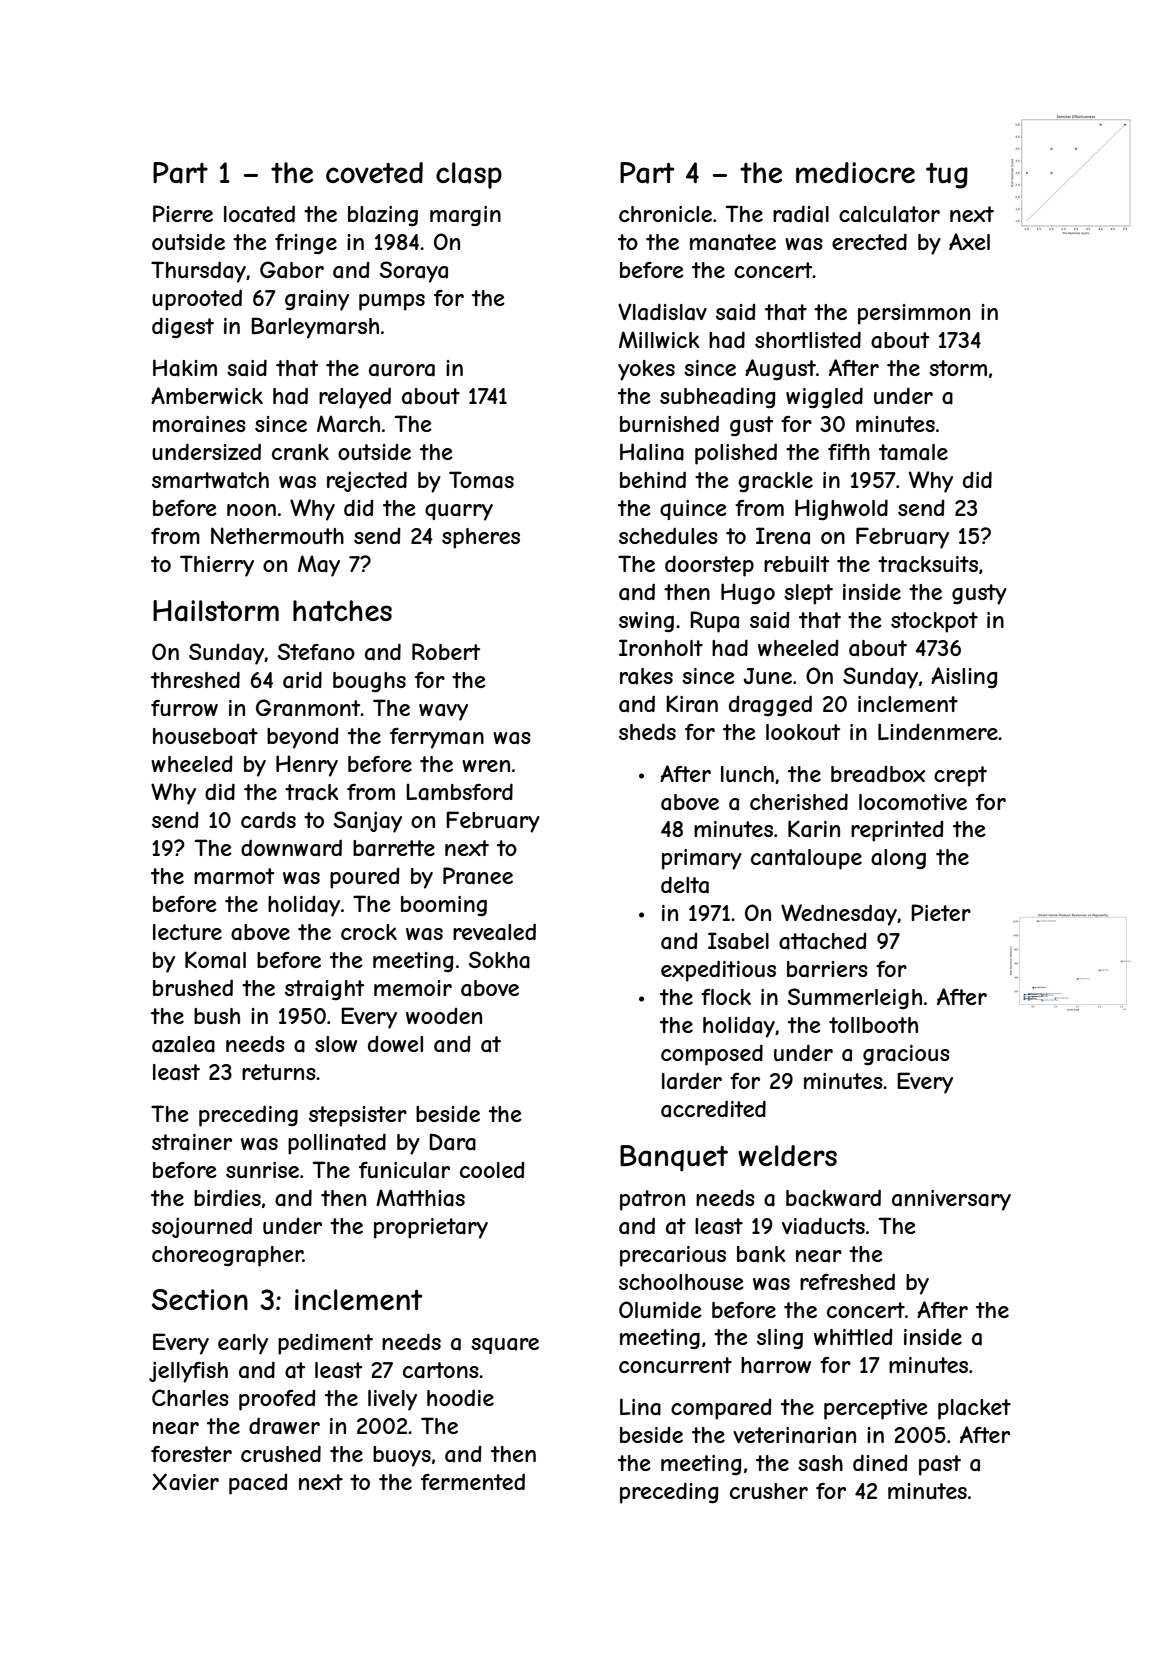 The width and height of the screenshot is (1165, 1654). Describe the element at coordinates (940, 1465) in the screenshot. I see `past` at that location.
